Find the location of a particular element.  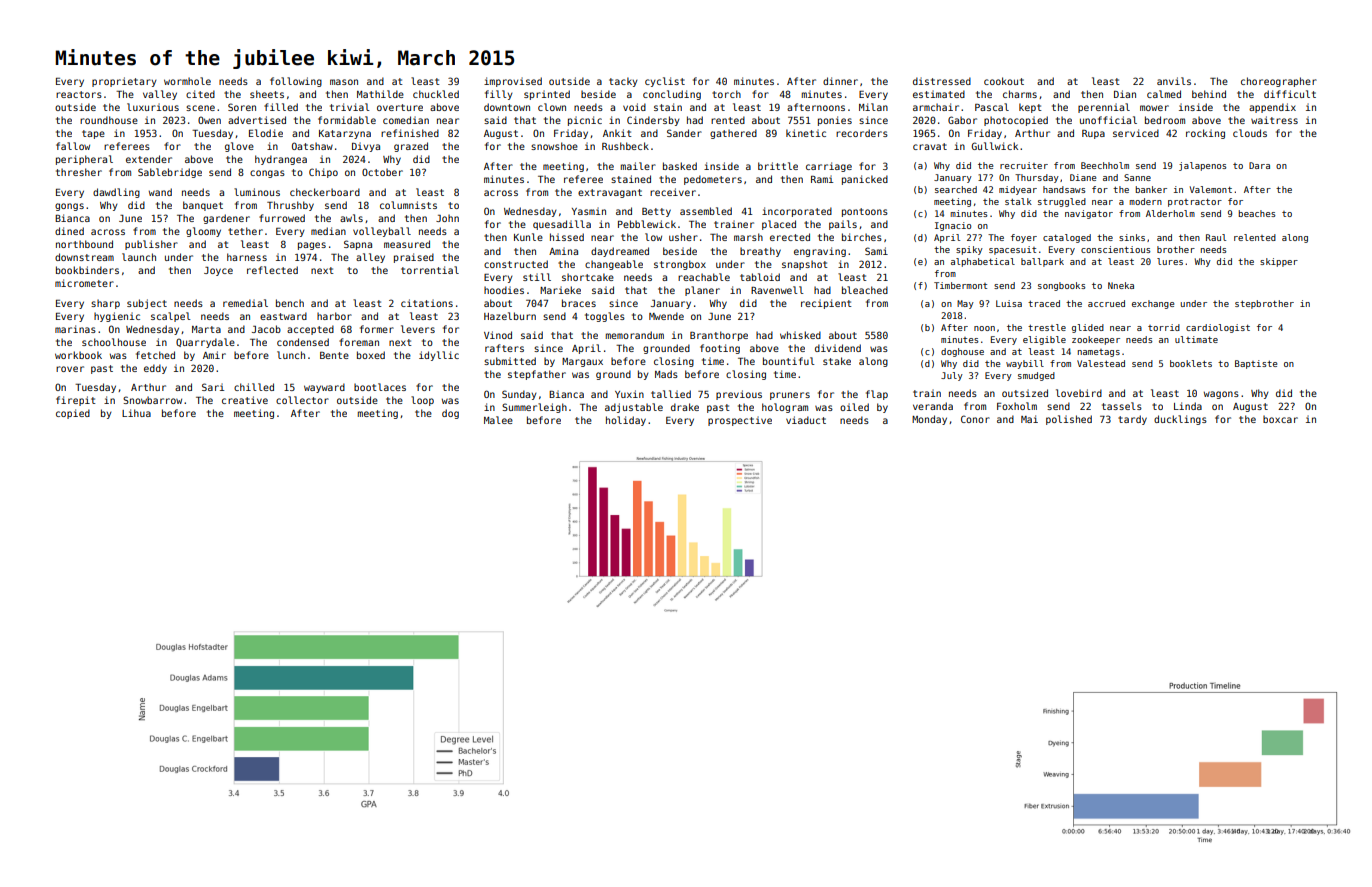

trestle is located at coordinates (1047, 327).
